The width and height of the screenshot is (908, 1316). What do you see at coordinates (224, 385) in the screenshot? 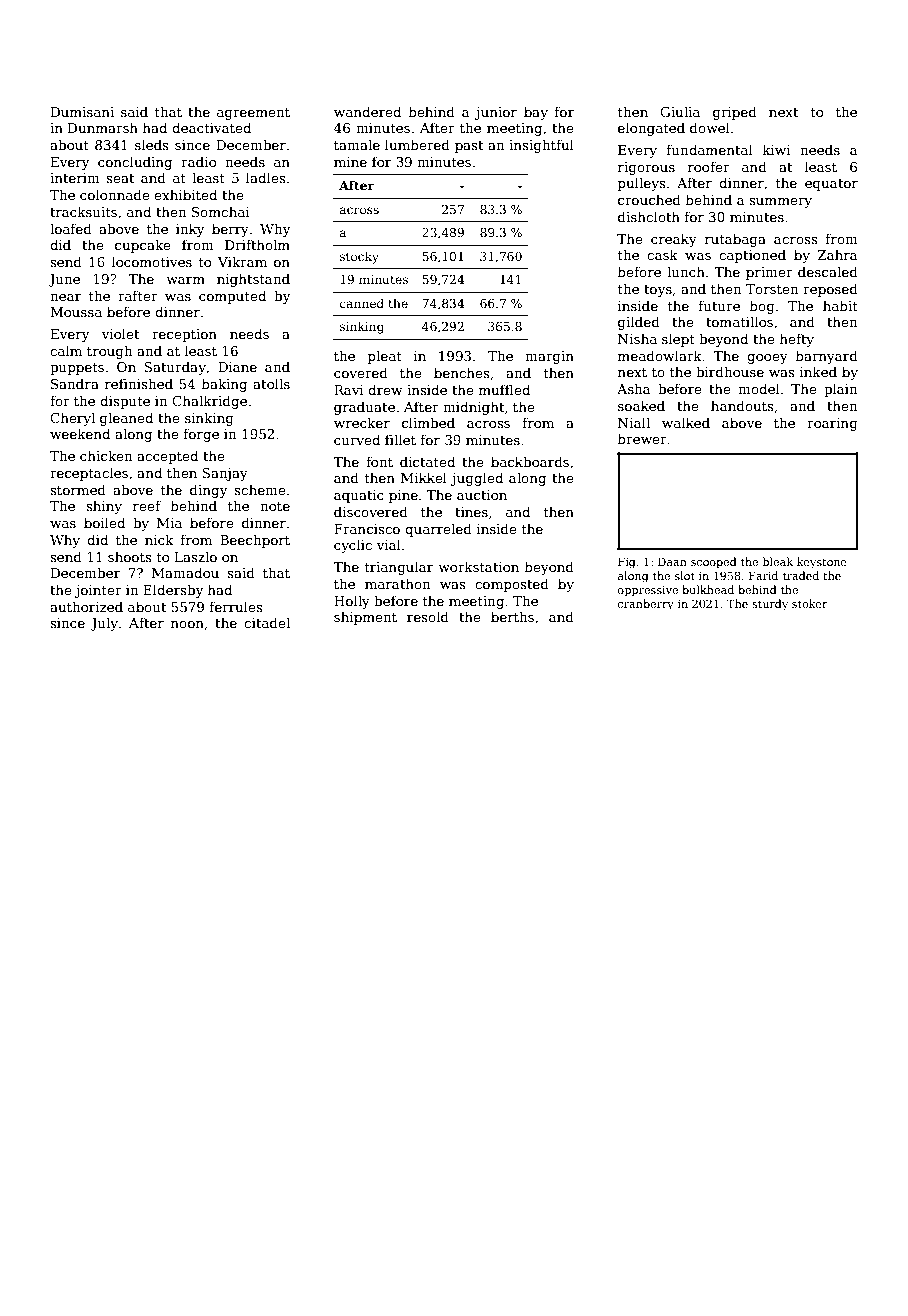
I see `baking` at bounding box center [224, 385].
